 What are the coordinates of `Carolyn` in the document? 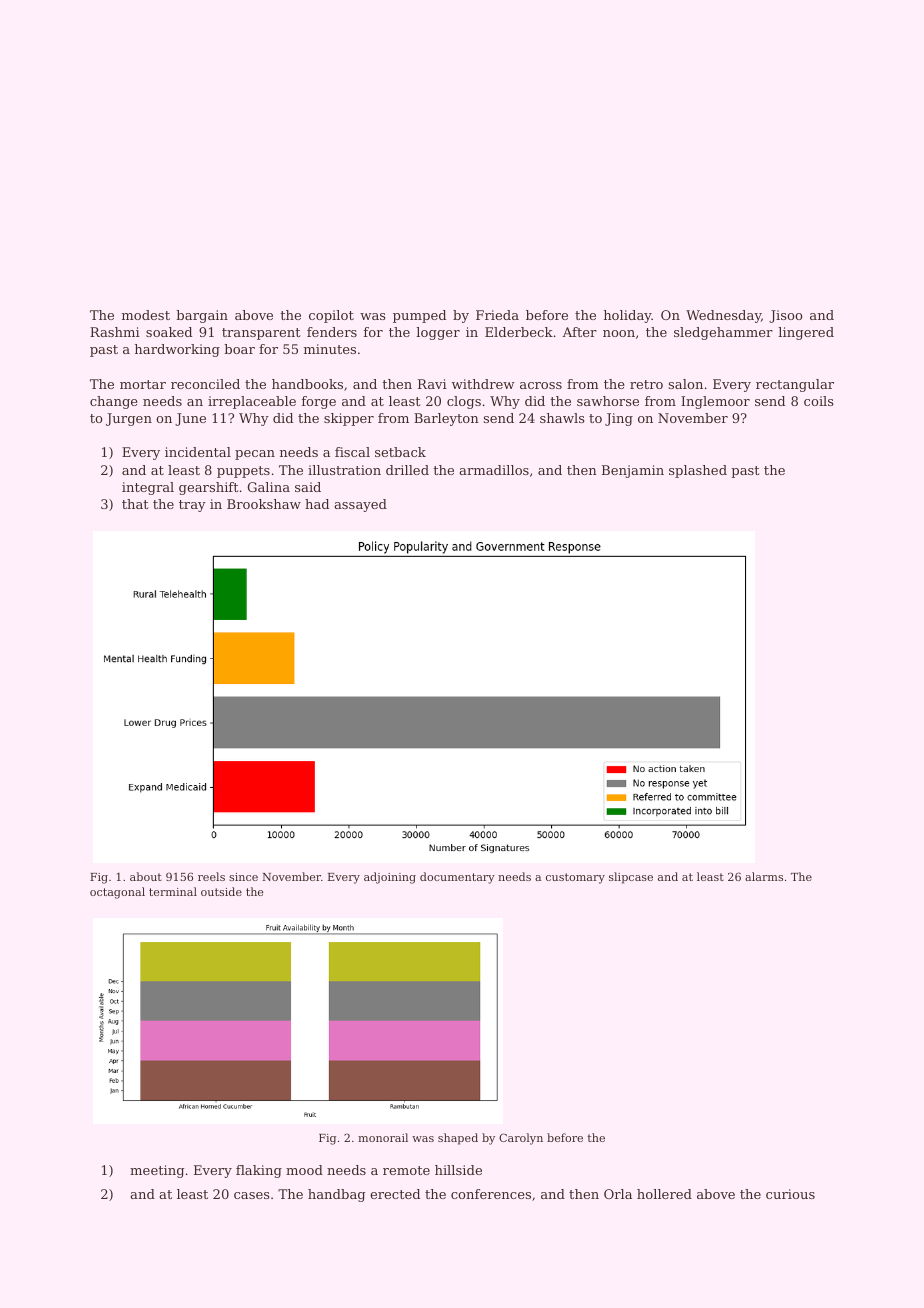 It's located at (521, 1139).
